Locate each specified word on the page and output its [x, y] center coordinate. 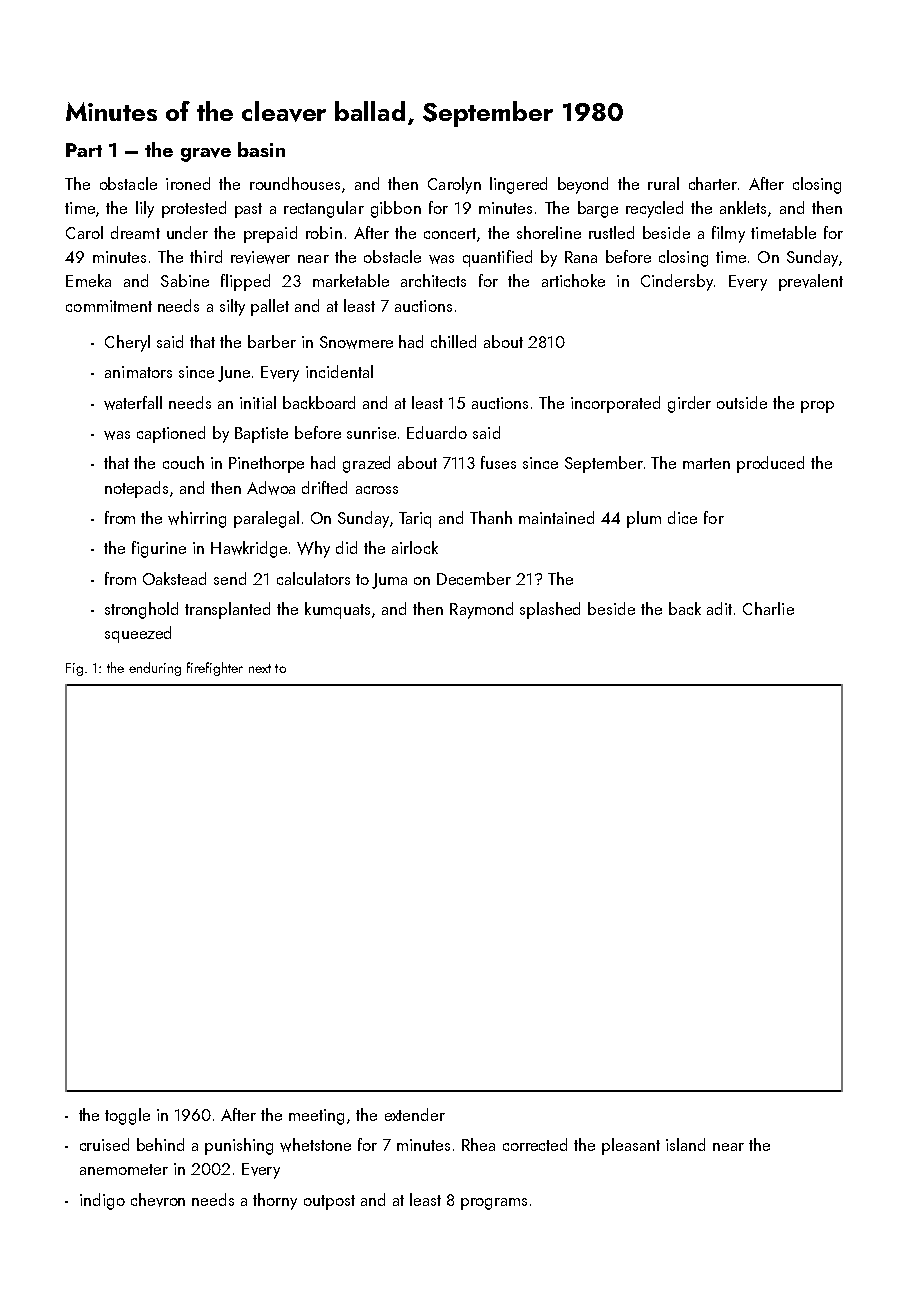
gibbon [396, 209]
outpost [329, 1202]
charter [713, 183]
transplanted [227, 610]
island [685, 1144]
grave [206, 155]
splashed [550, 610]
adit [719, 608]
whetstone [315, 1145]
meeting [316, 1117]
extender [415, 1114]
